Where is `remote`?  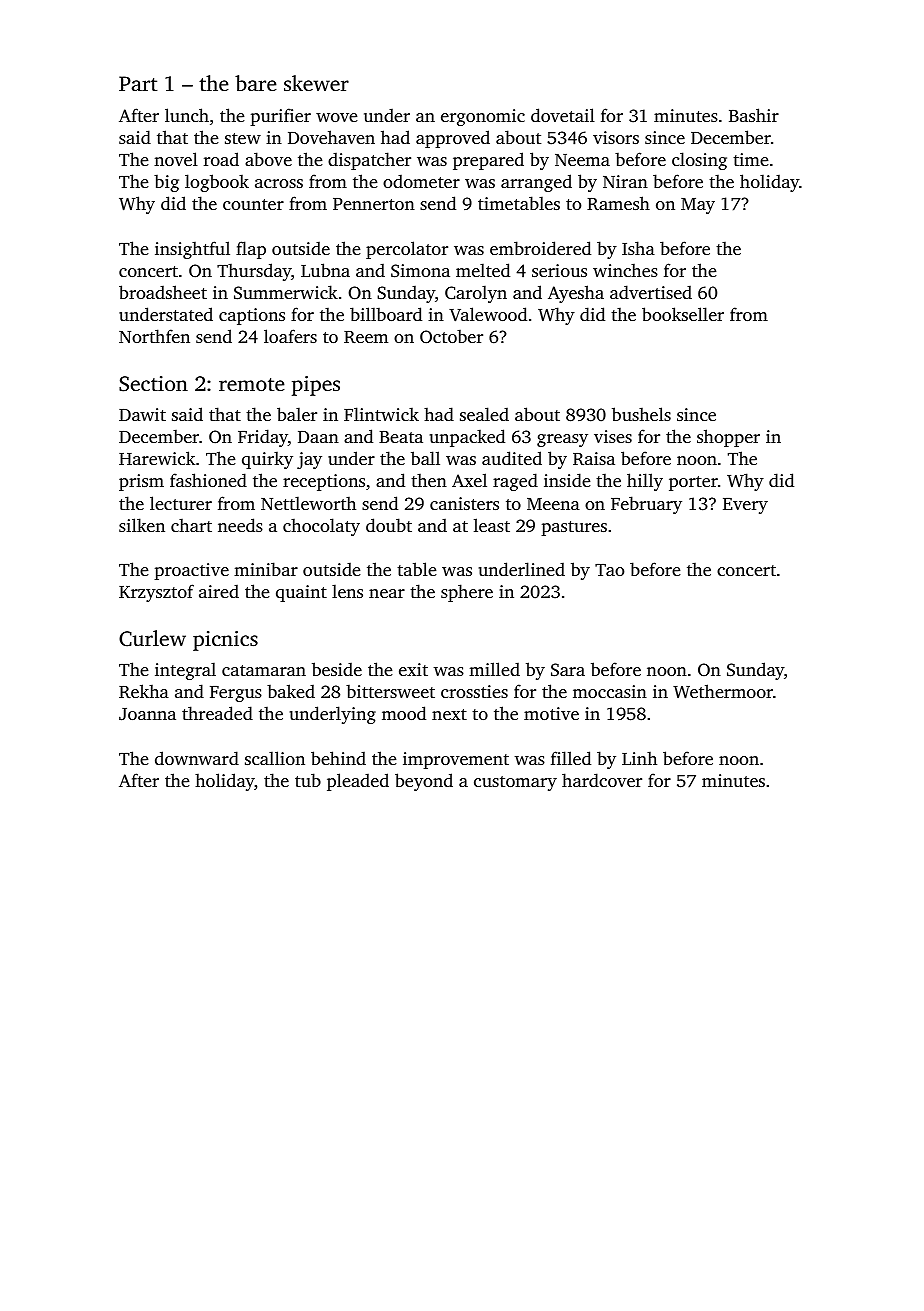
remote is located at coordinates (252, 384).
